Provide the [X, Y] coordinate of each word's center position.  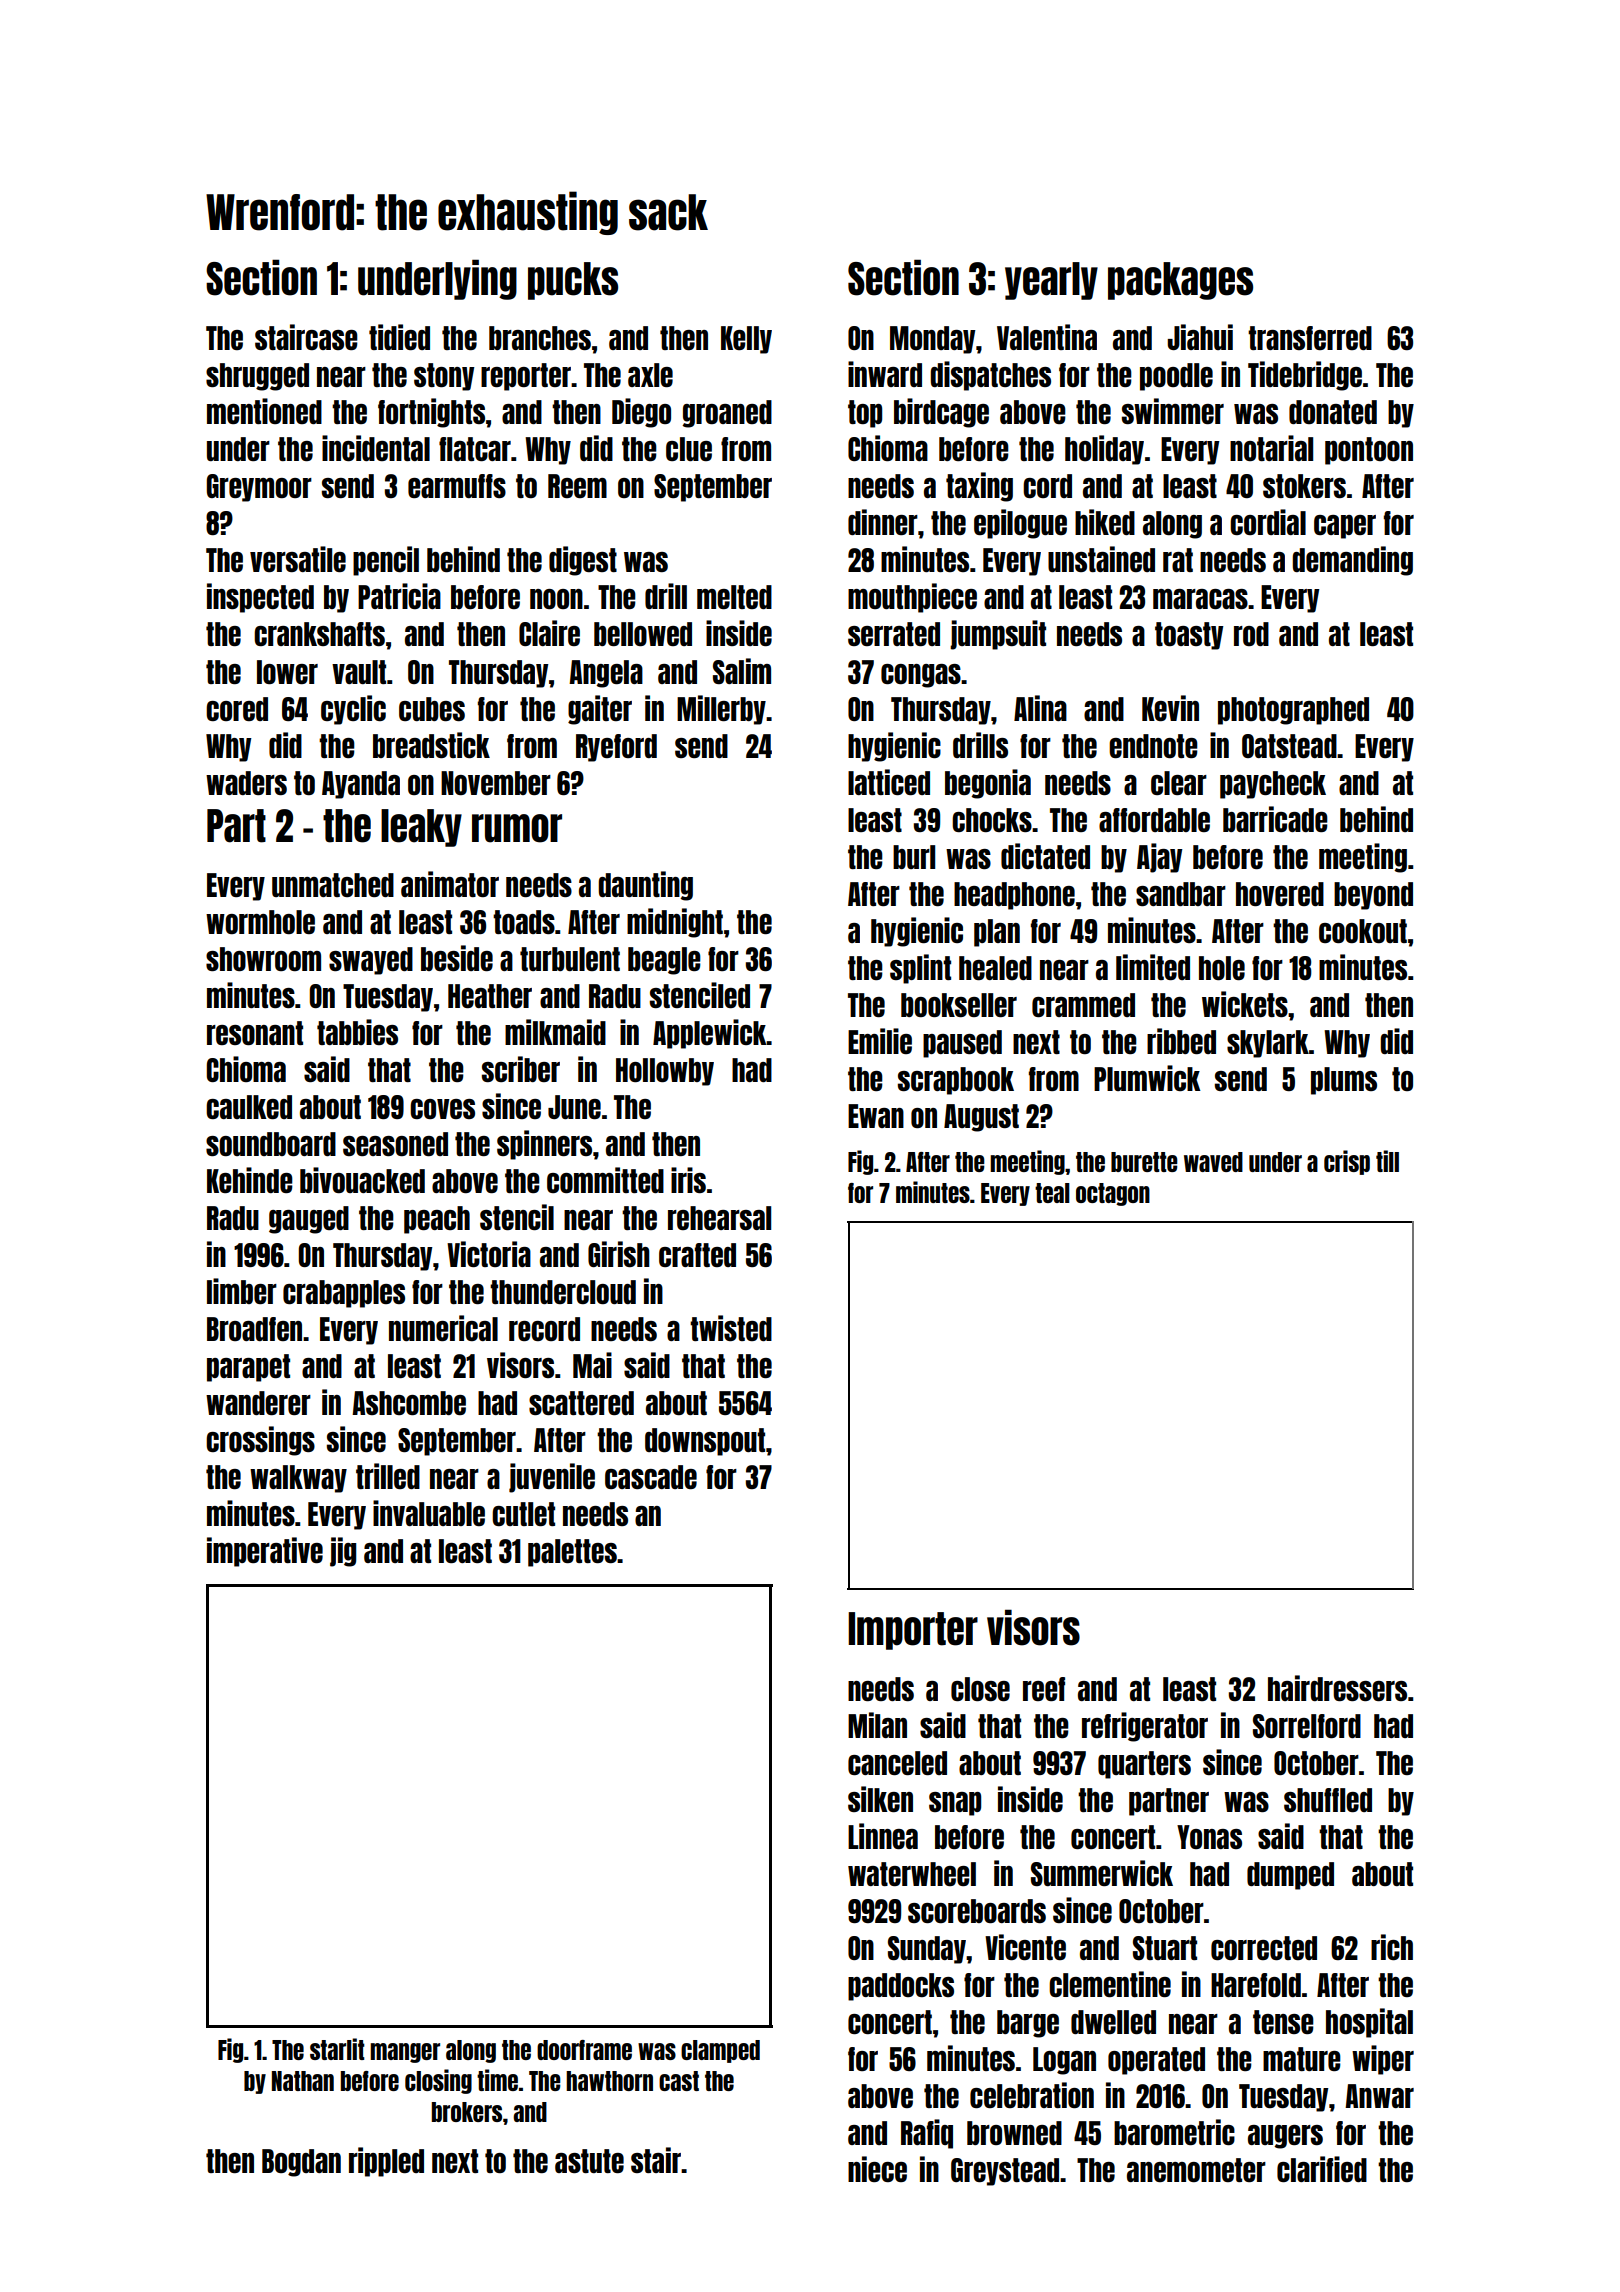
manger [405, 2053]
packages [1180, 281]
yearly [1051, 281]
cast [679, 2081]
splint [920, 969]
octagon [1113, 1194]
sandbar [1181, 894]
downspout [705, 1442]
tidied [399, 337]
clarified [1322, 2169]
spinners [544, 1145]
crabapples [344, 1294]
